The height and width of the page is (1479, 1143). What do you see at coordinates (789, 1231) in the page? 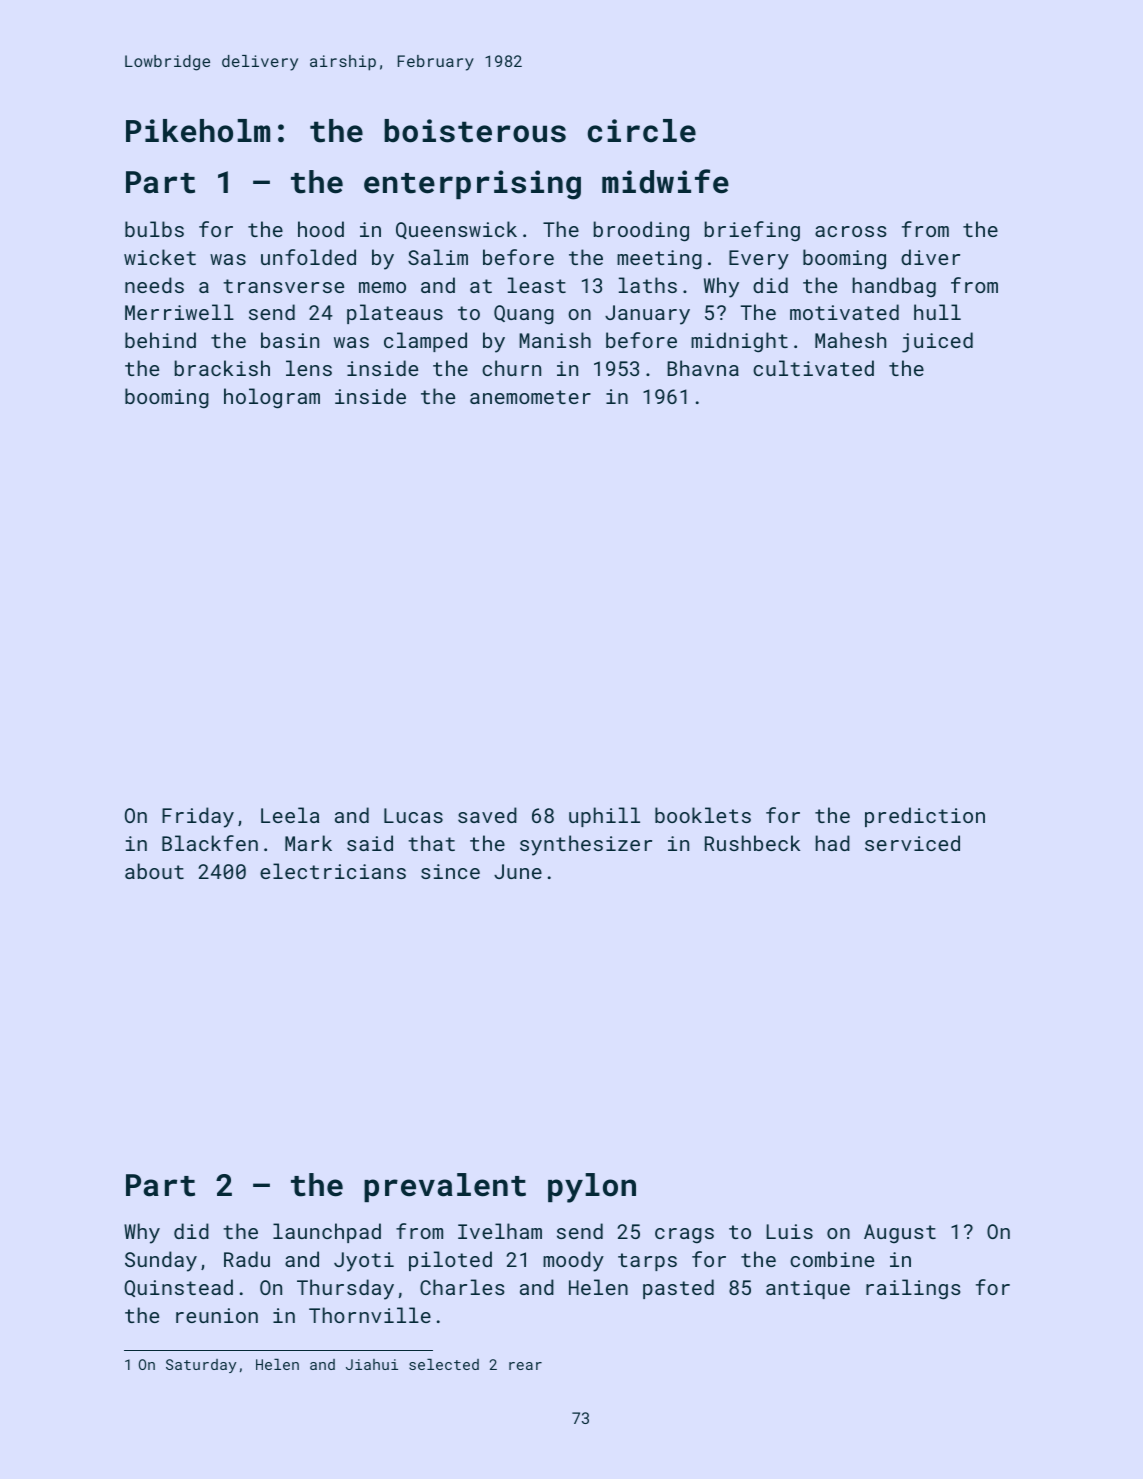
I see `Luis` at bounding box center [789, 1231].
